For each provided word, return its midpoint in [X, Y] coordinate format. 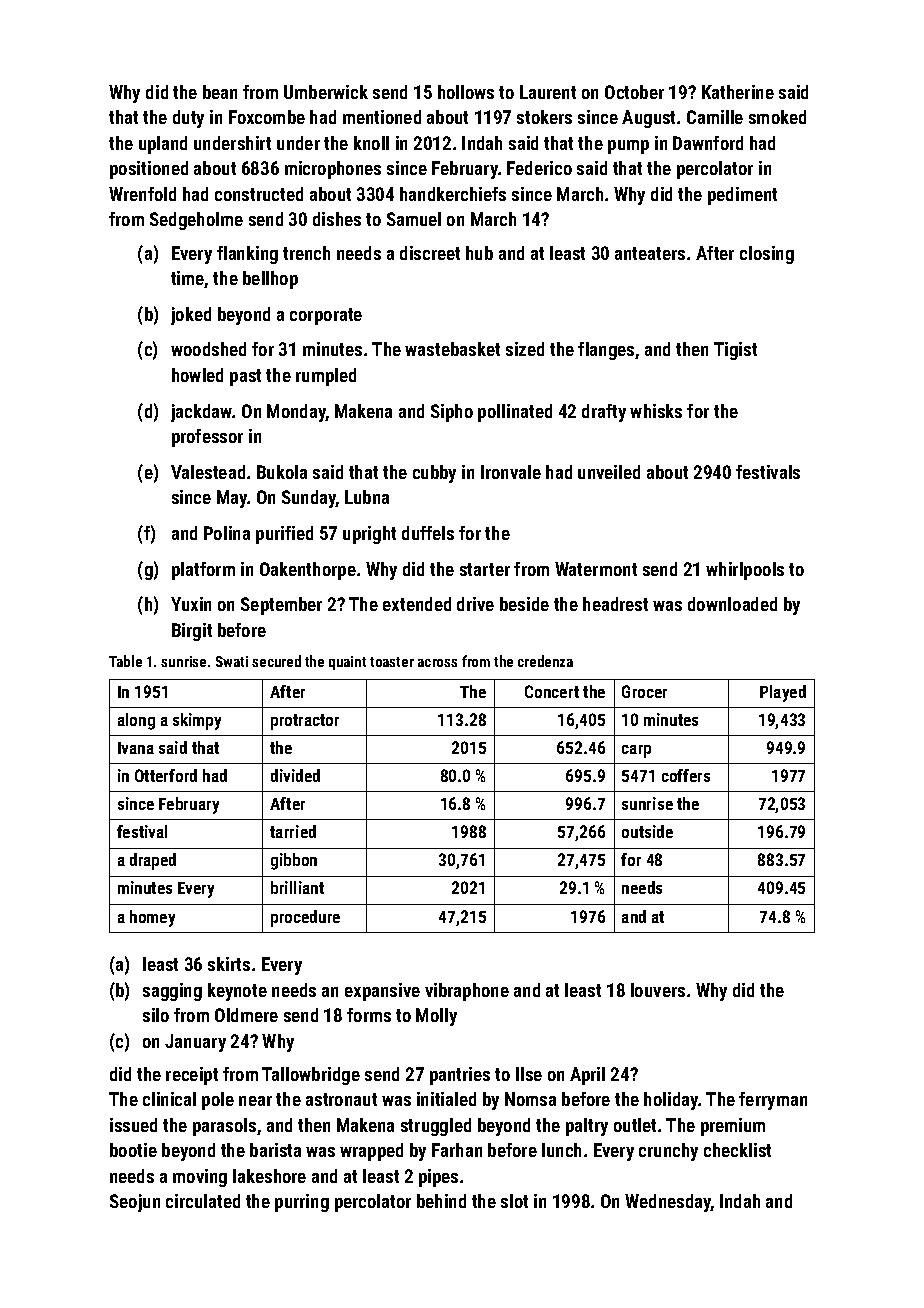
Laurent [548, 92]
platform [203, 571]
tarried [293, 831]
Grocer [644, 691]
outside [647, 831]
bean [220, 92]
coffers [686, 775]
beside [524, 604]
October [634, 92]
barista [275, 1150]
